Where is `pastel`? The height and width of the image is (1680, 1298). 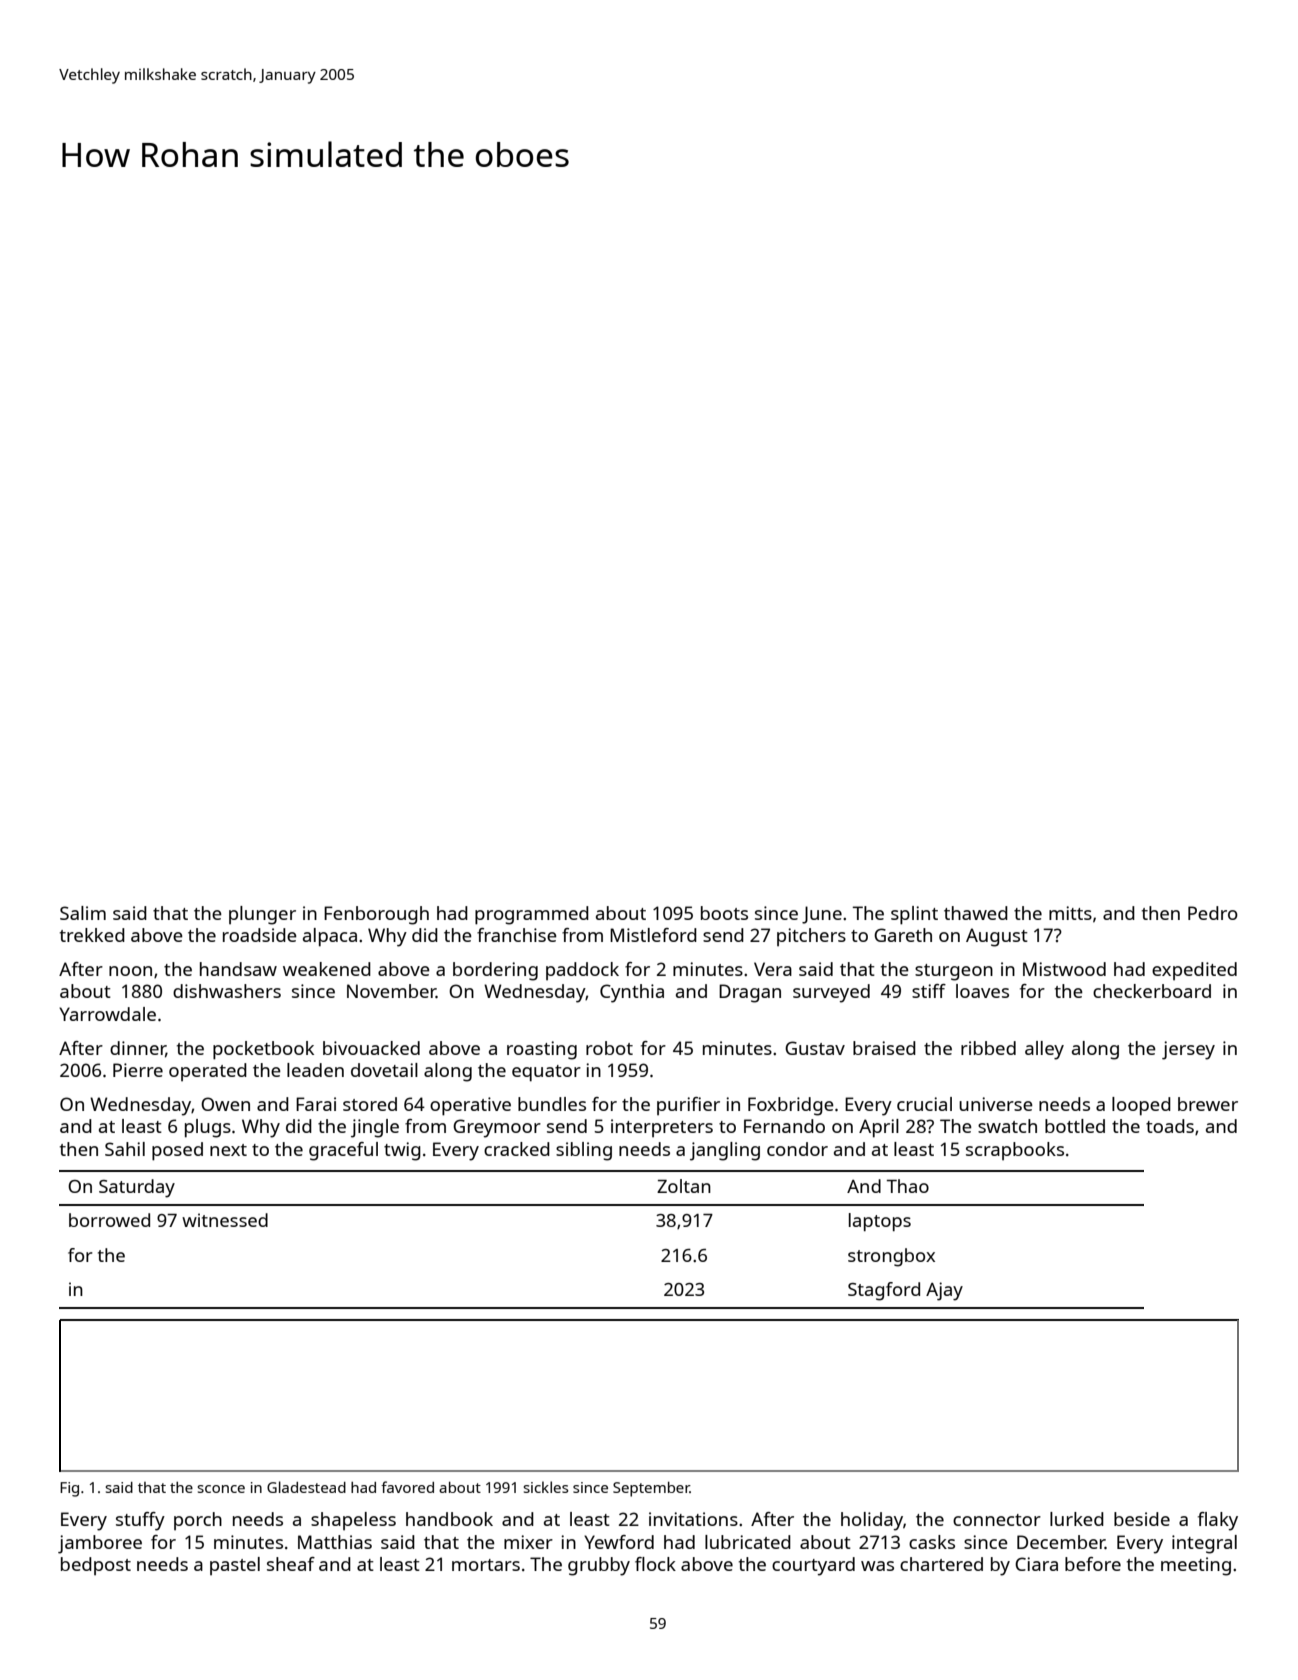
pastel is located at coordinates (235, 1566).
